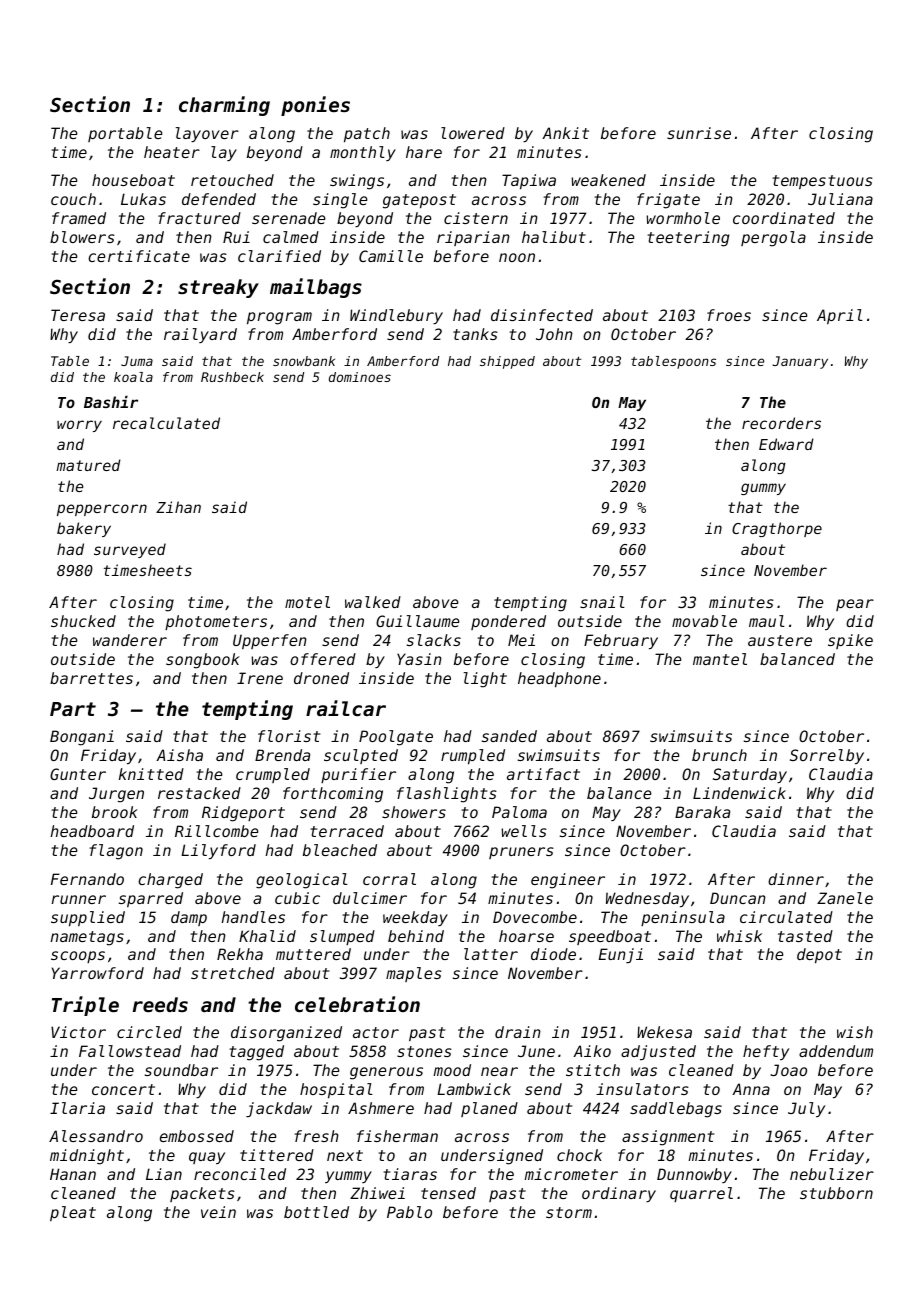 Image resolution: width=924 pixels, height=1308 pixels. What do you see at coordinates (529, 181) in the screenshot?
I see `Tapiwa` at bounding box center [529, 181].
